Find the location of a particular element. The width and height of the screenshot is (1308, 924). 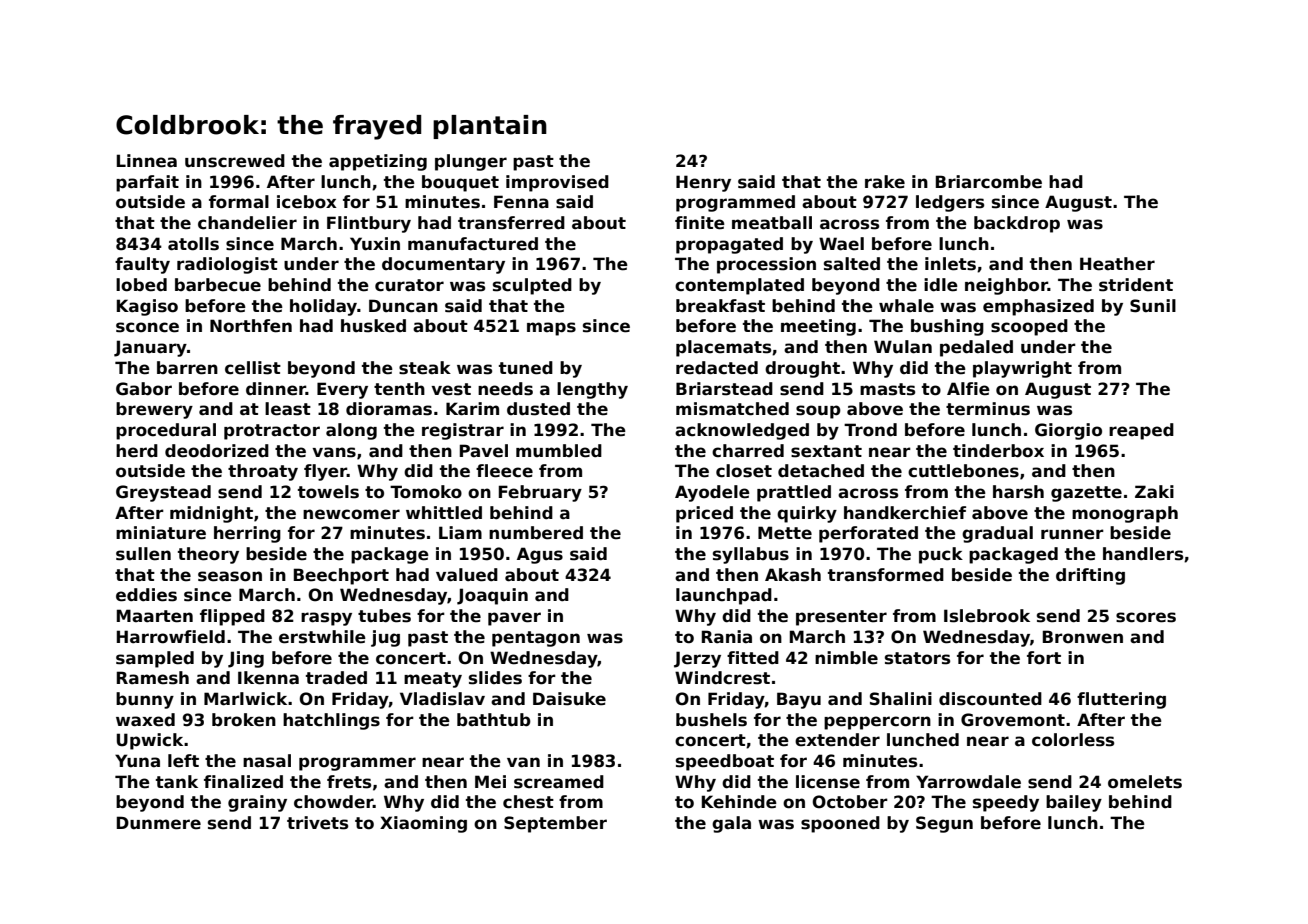

rake is located at coordinates (885, 182).
